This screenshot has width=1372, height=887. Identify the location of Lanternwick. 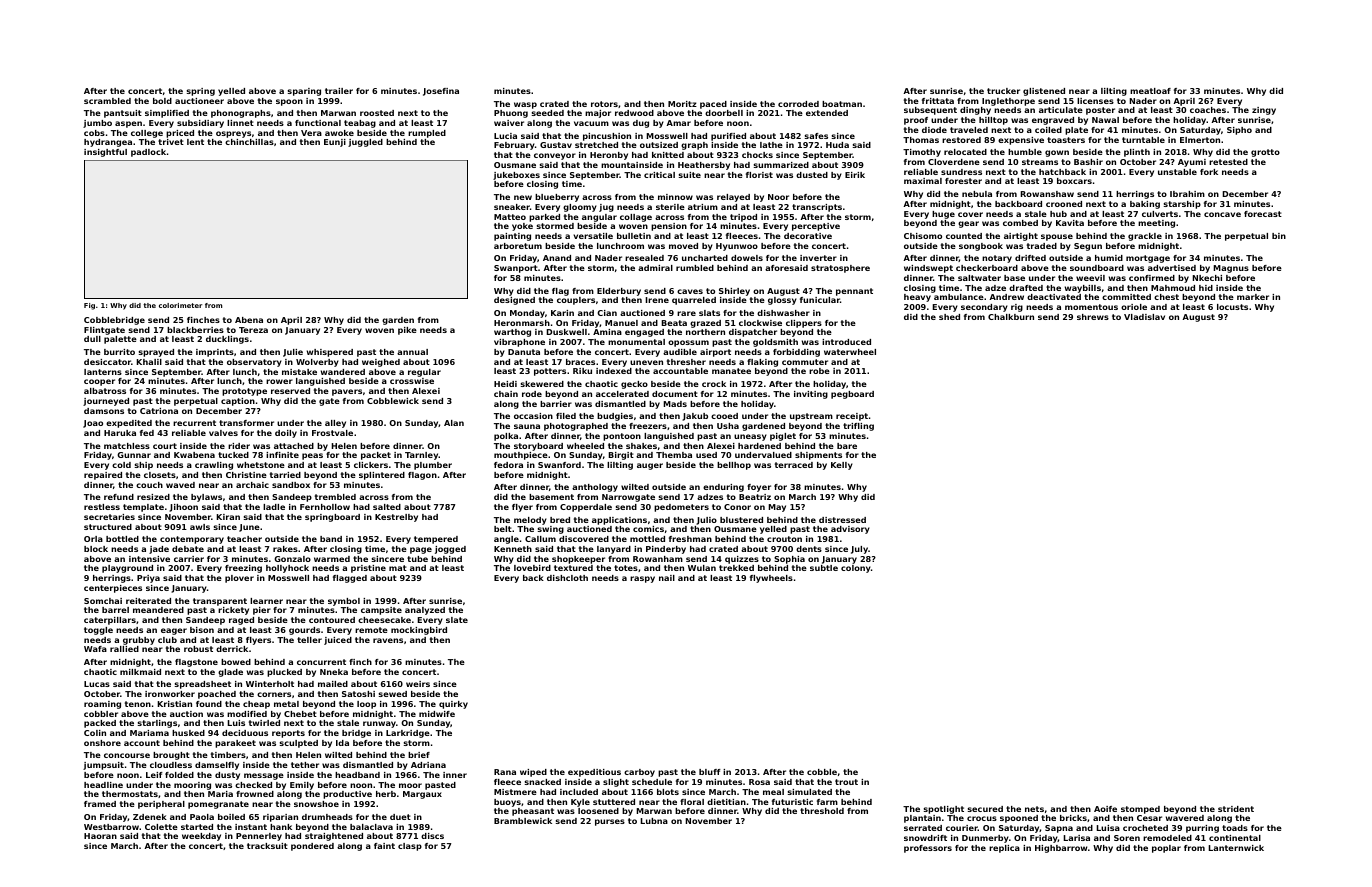
(1236, 848).
